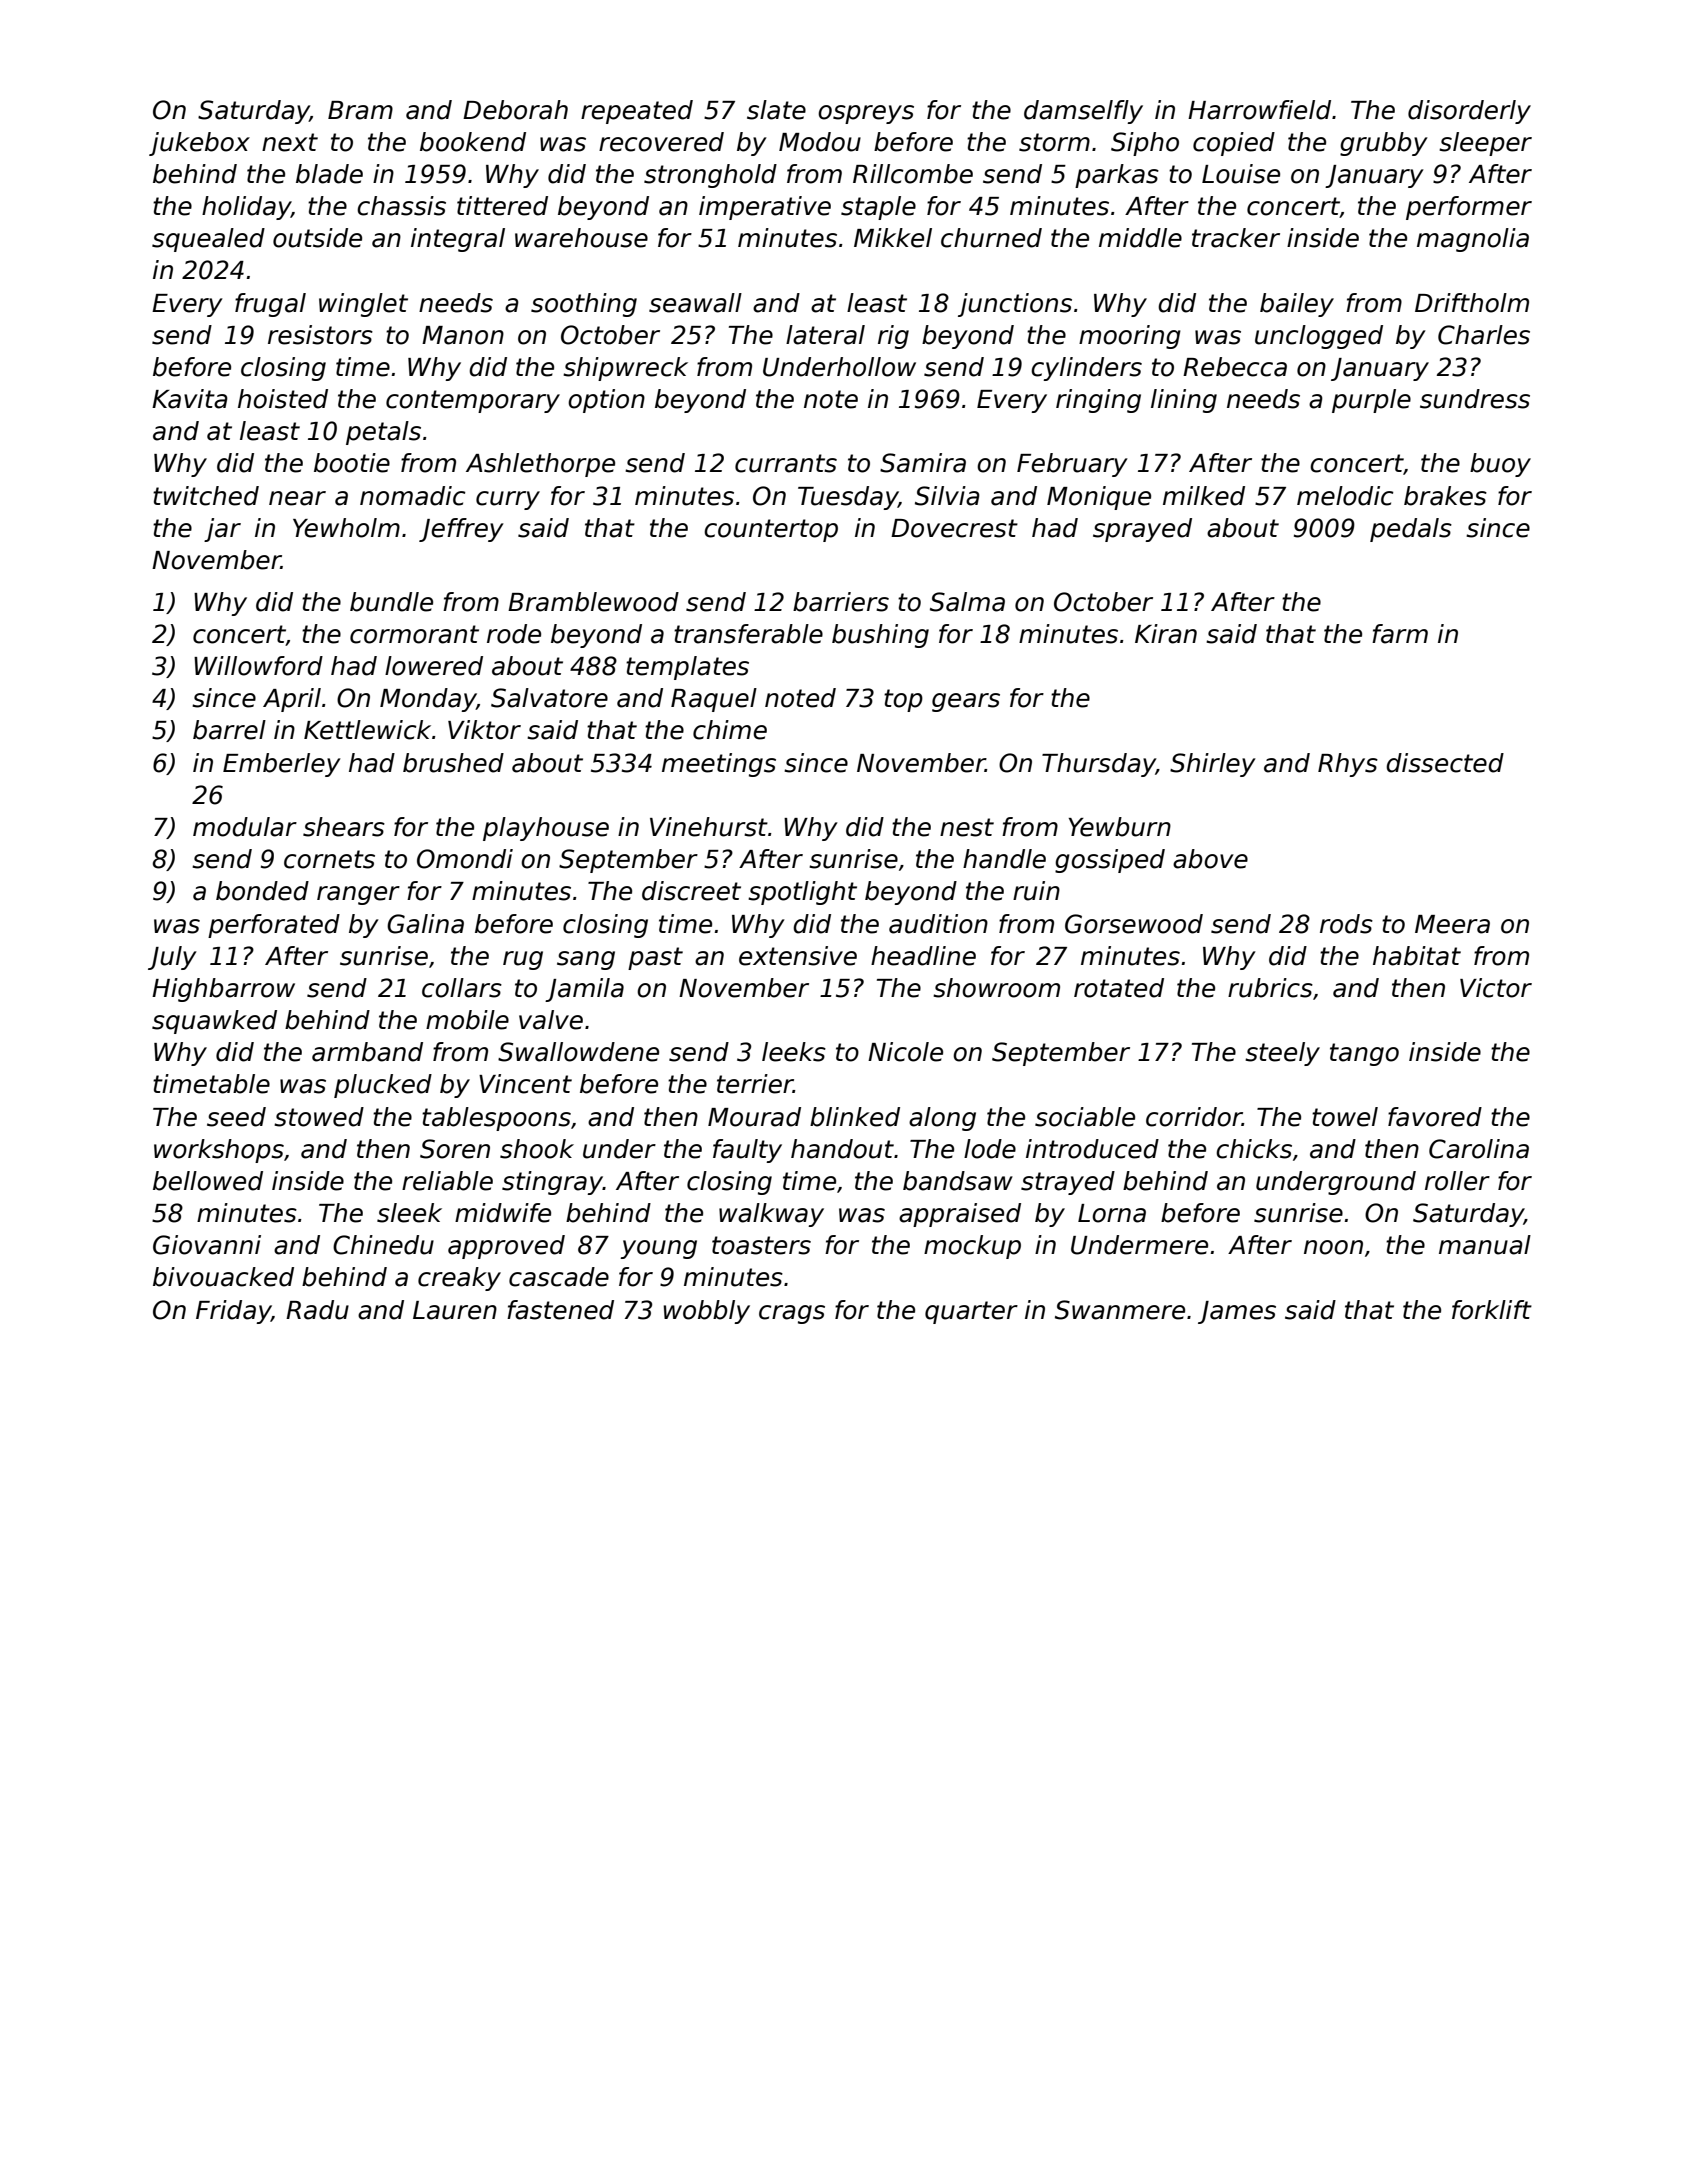 This image has width=1683, height=2178. I want to click on Willowford, so click(258, 666).
